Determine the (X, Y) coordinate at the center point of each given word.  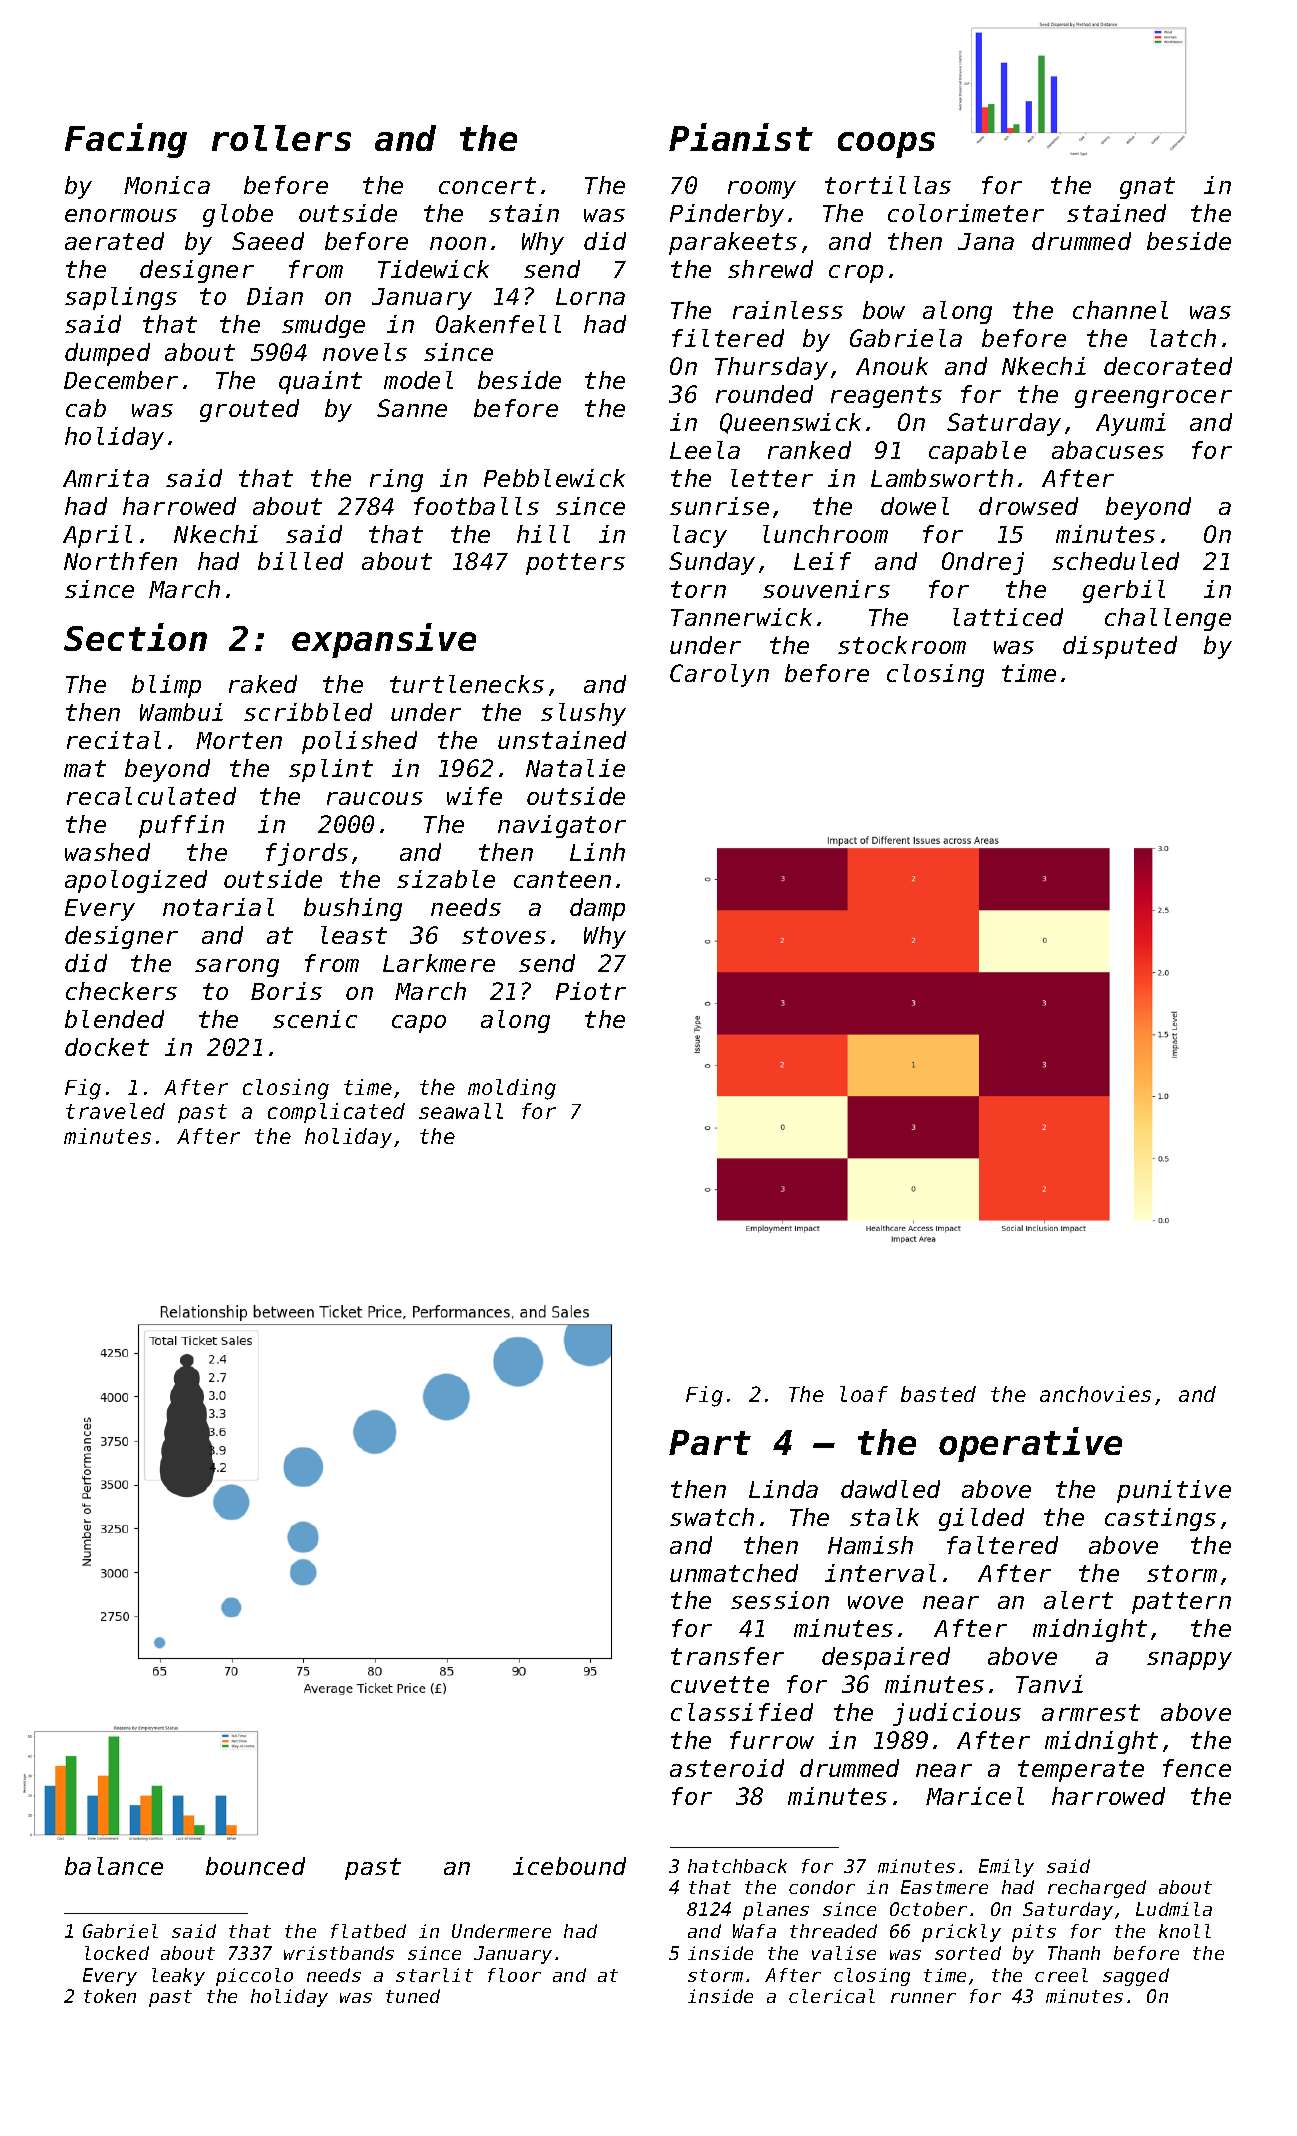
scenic (315, 1019)
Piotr (591, 991)
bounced (255, 1866)
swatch (712, 1517)
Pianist (741, 137)
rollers (281, 138)
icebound (569, 1866)
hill (543, 534)
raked (263, 684)
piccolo (254, 1977)
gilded (981, 1519)
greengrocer (1153, 399)
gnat (1147, 188)
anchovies (1095, 1394)
